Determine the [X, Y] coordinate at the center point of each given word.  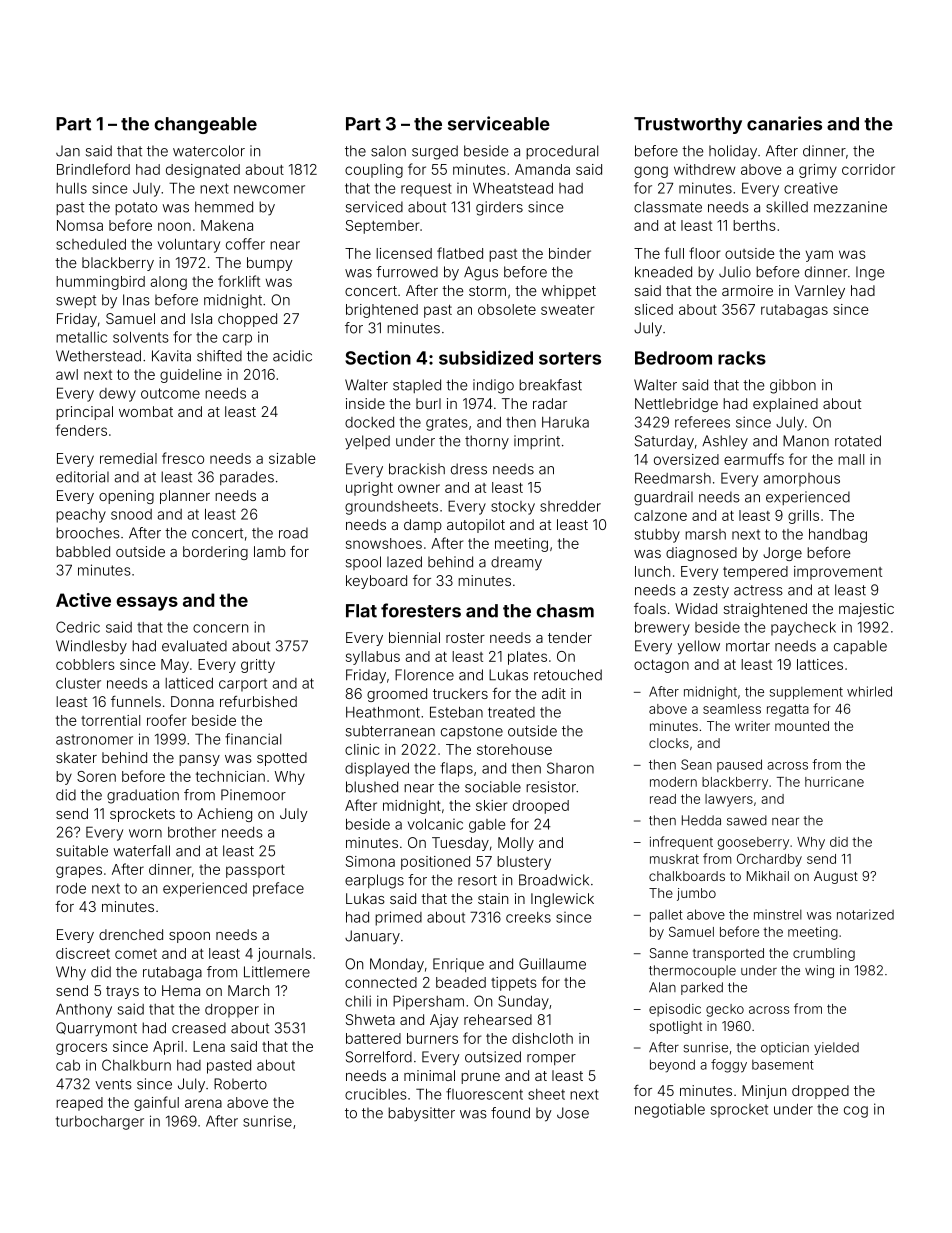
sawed [747, 820]
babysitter [421, 1114]
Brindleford [93, 169]
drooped [541, 807]
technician [230, 776]
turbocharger [100, 1123]
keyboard [376, 582]
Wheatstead [513, 188]
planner [185, 497]
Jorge [782, 554]
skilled [787, 207]
